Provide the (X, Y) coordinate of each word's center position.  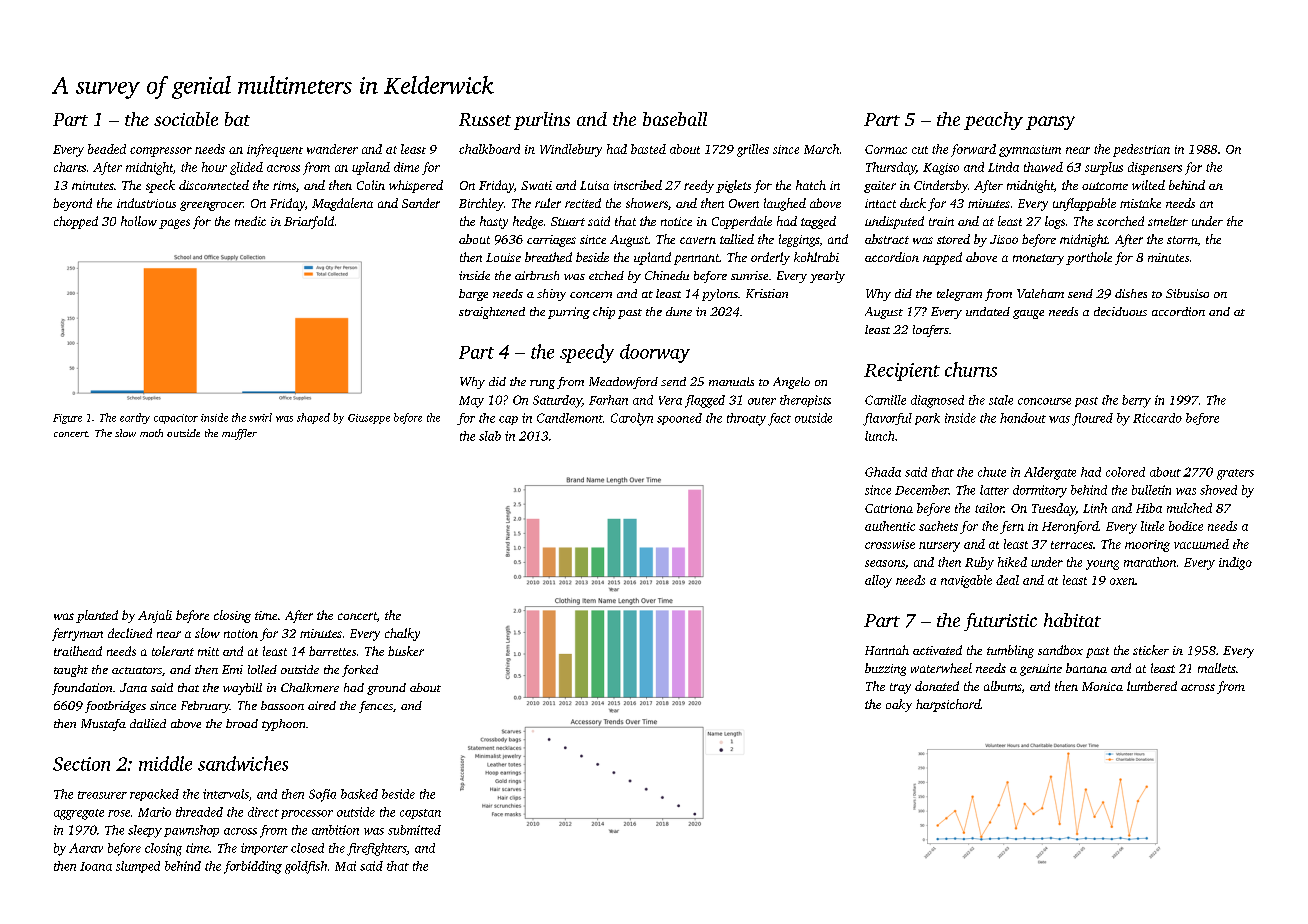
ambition (335, 830)
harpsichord (948, 705)
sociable (186, 119)
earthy (135, 418)
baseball (675, 119)
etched (606, 275)
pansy (1050, 123)
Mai (345, 866)
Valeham (1040, 293)
